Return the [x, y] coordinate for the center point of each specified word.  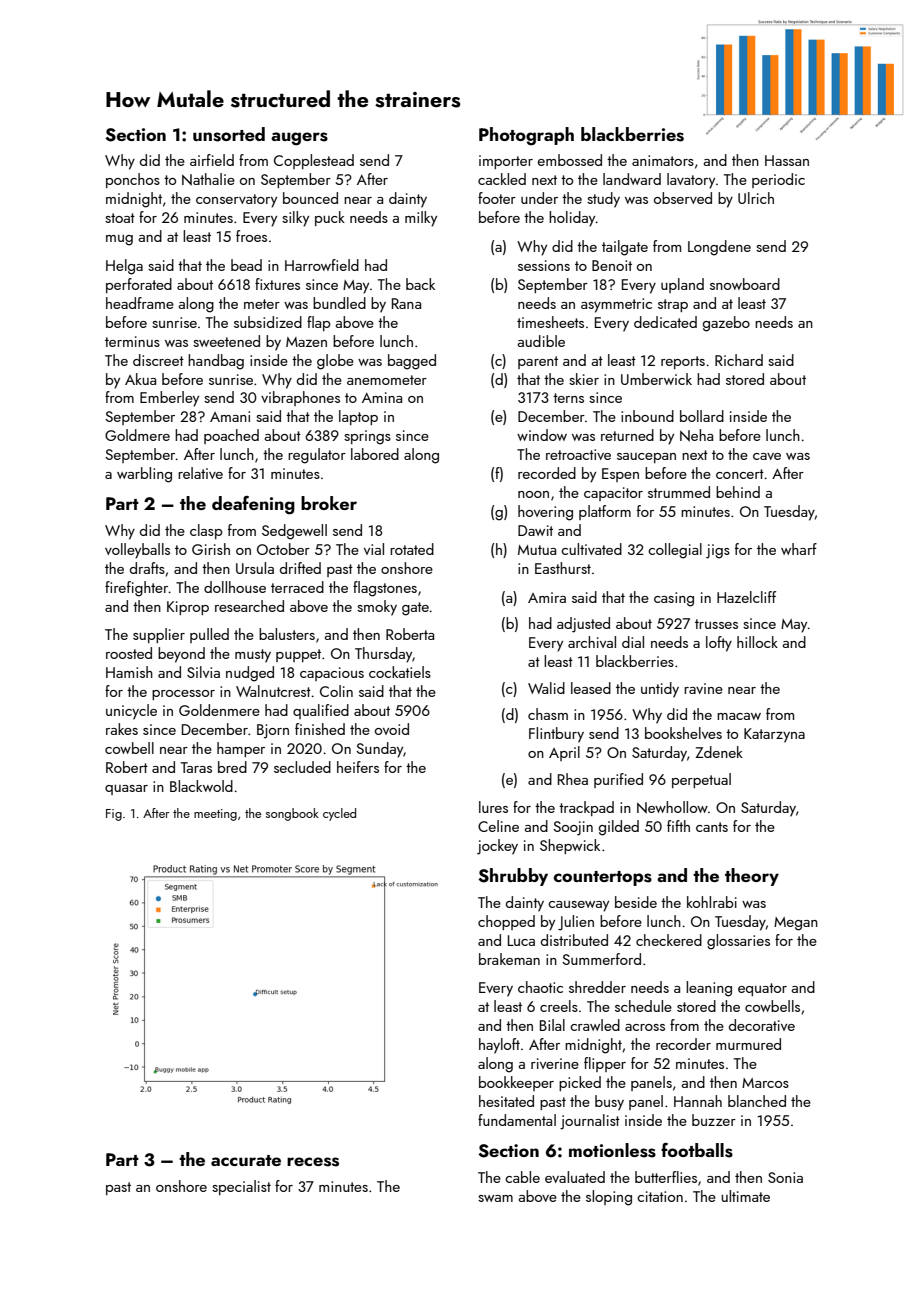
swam [495, 1198]
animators [663, 160]
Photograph [526, 136]
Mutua [537, 550]
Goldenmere [219, 710]
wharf [799, 549]
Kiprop [188, 608]
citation [660, 1196]
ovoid [392, 729]
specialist [241, 1187]
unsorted [229, 134]
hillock [757, 642]
